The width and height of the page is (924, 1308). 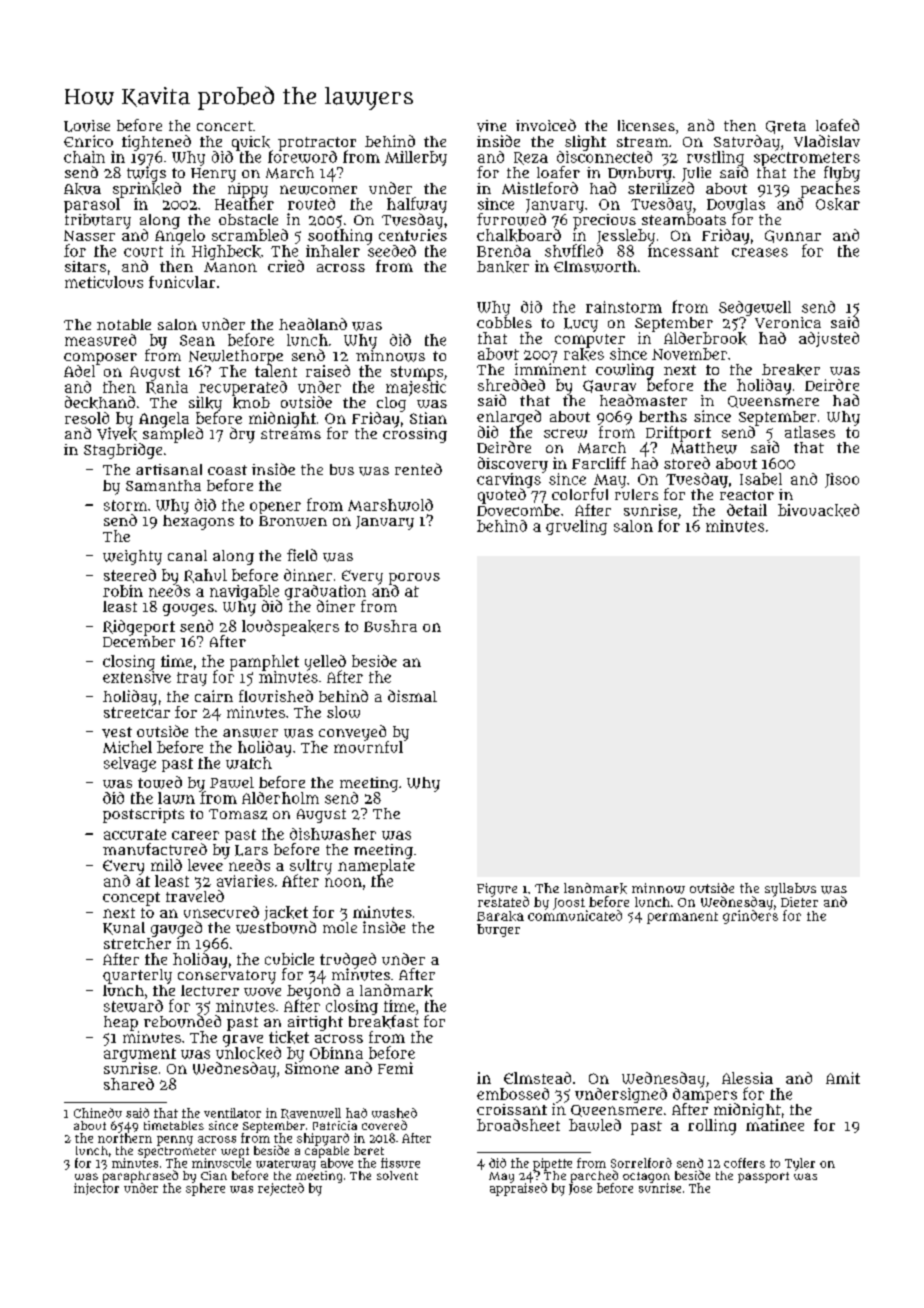 I want to click on ticket, so click(x=289, y=1037).
